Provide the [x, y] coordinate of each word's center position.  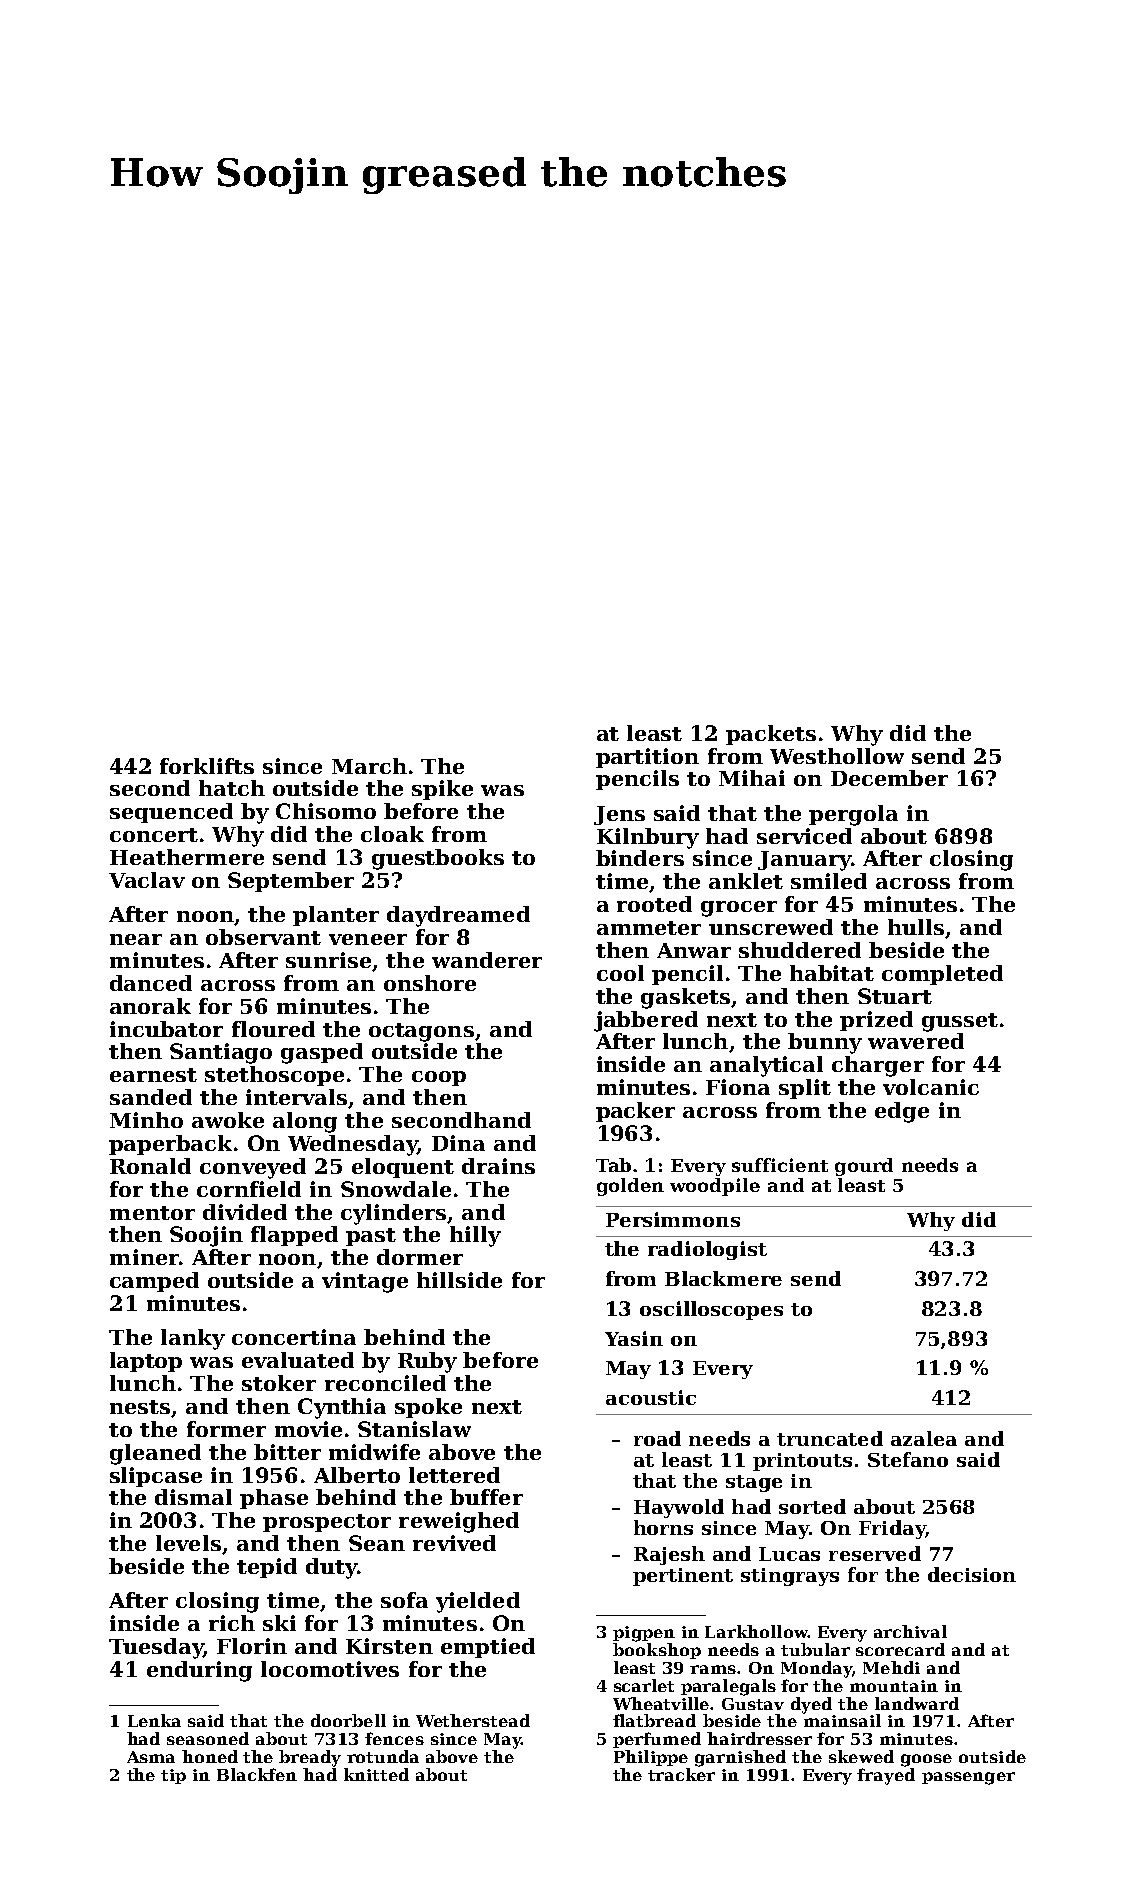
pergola [853, 815]
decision [972, 1574]
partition [647, 758]
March [369, 766]
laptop [146, 1362]
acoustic [651, 1397]
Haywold [679, 1508]
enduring [199, 1671]
